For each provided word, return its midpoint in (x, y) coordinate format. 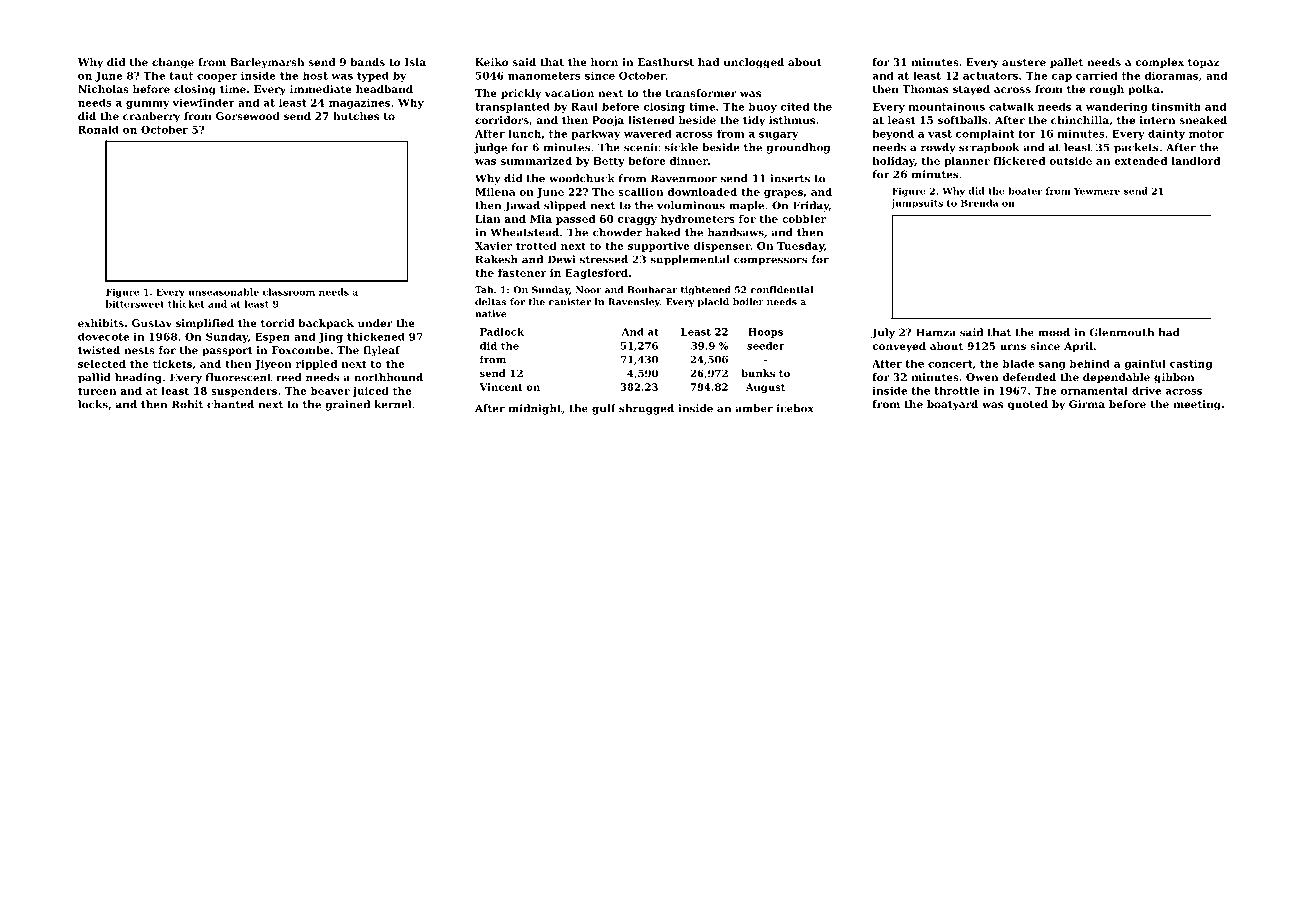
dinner (689, 161)
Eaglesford (596, 274)
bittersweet (135, 304)
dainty (1166, 135)
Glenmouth (1121, 332)
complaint (985, 135)
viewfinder (203, 103)
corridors (502, 120)
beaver (330, 391)
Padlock (502, 332)
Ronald (98, 130)
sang (1052, 366)
